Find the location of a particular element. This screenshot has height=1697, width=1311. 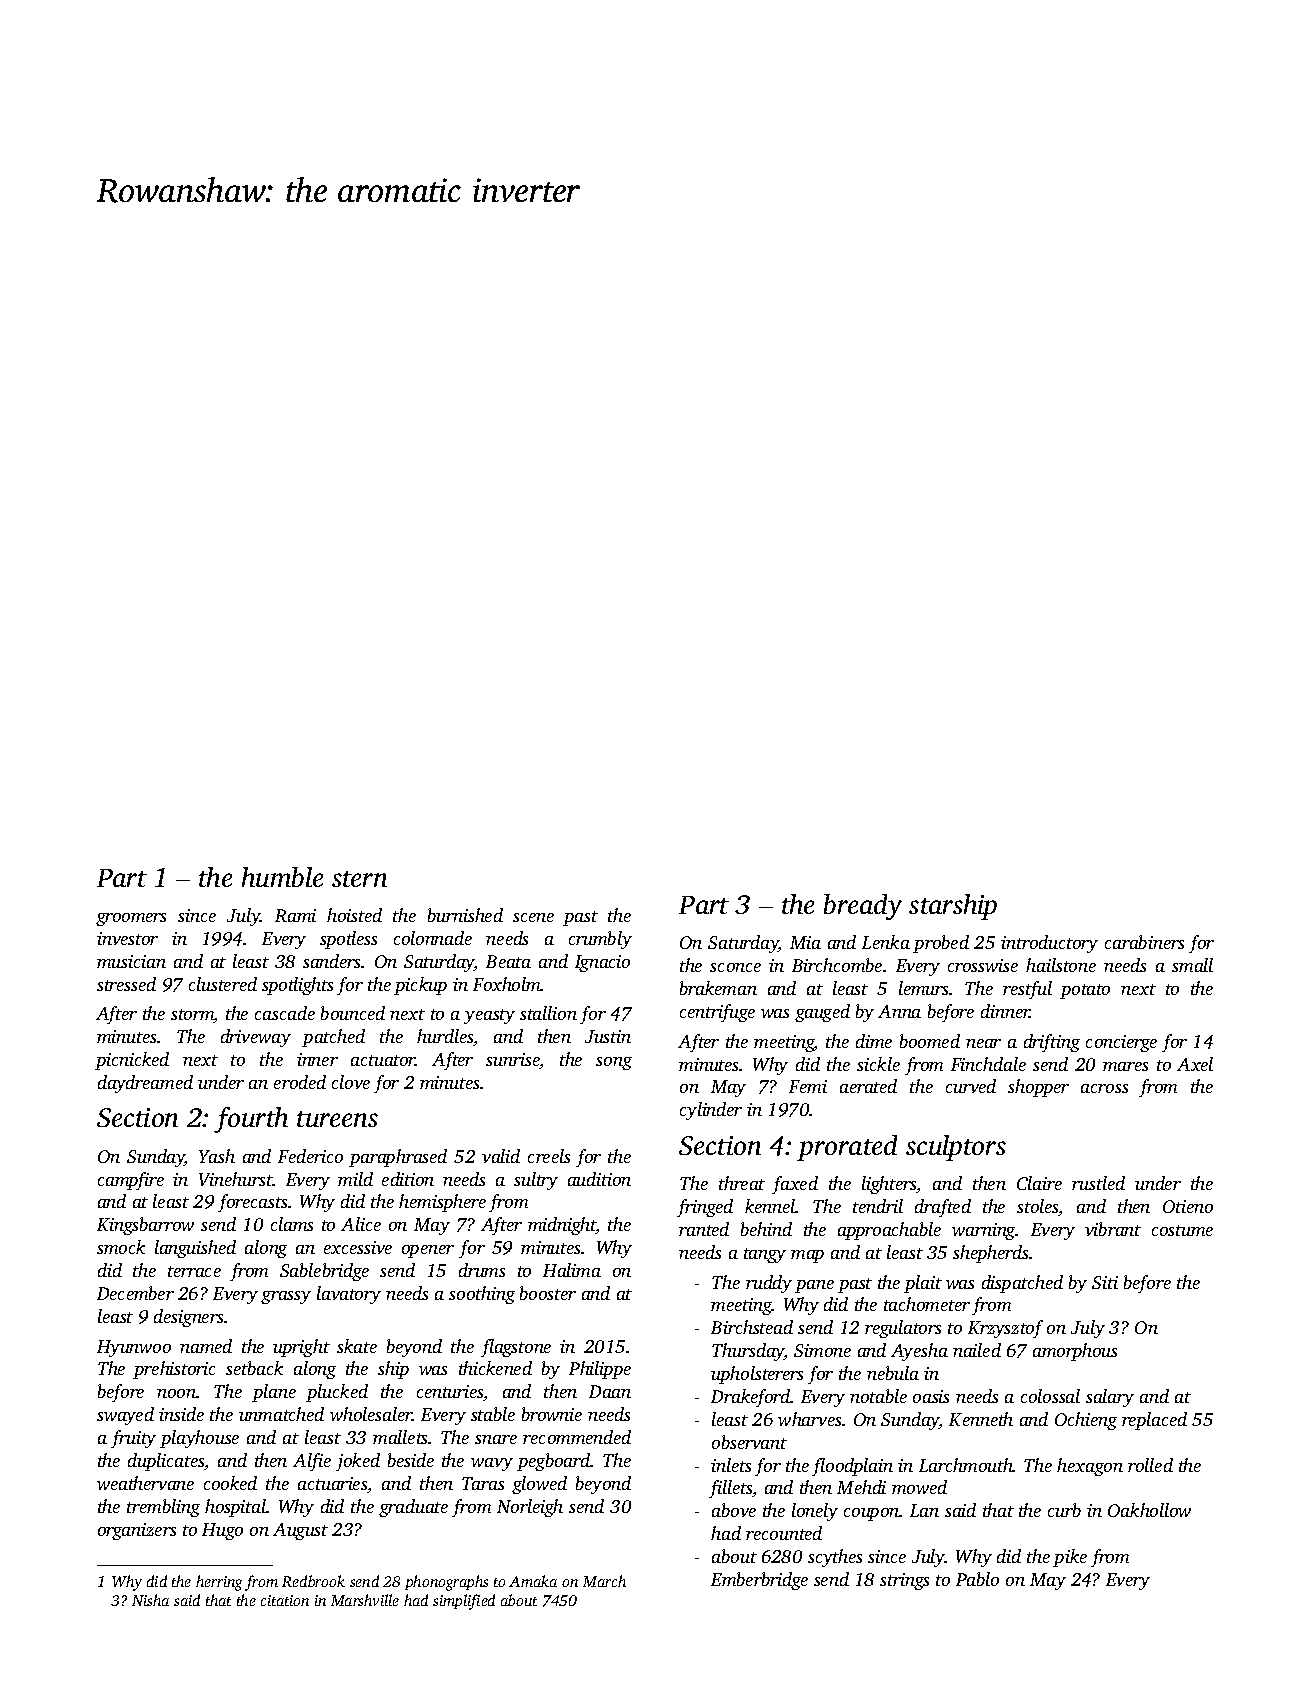

probed is located at coordinates (941, 944).
